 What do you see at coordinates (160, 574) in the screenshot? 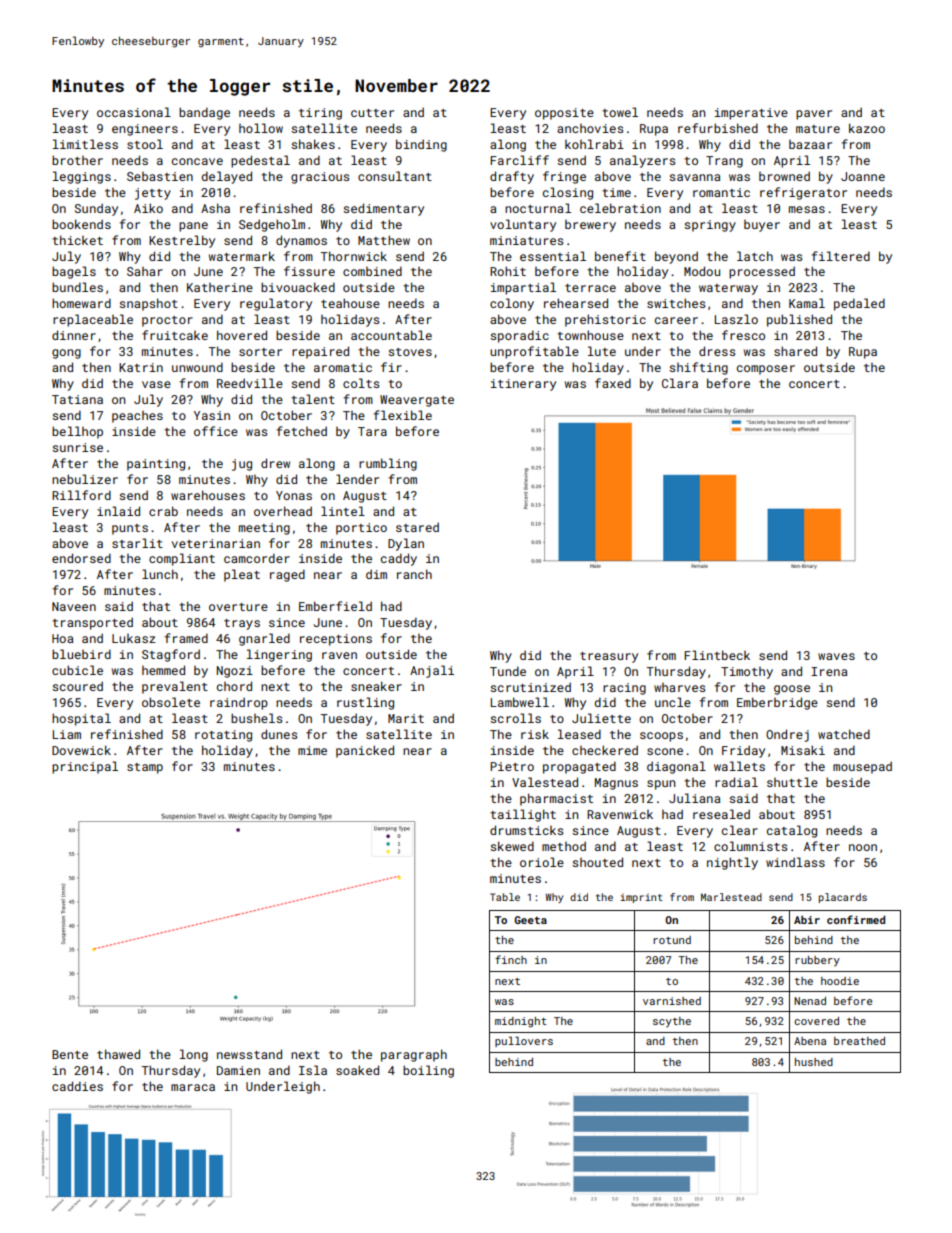
I see `lunch` at bounding box center [160, 574].
